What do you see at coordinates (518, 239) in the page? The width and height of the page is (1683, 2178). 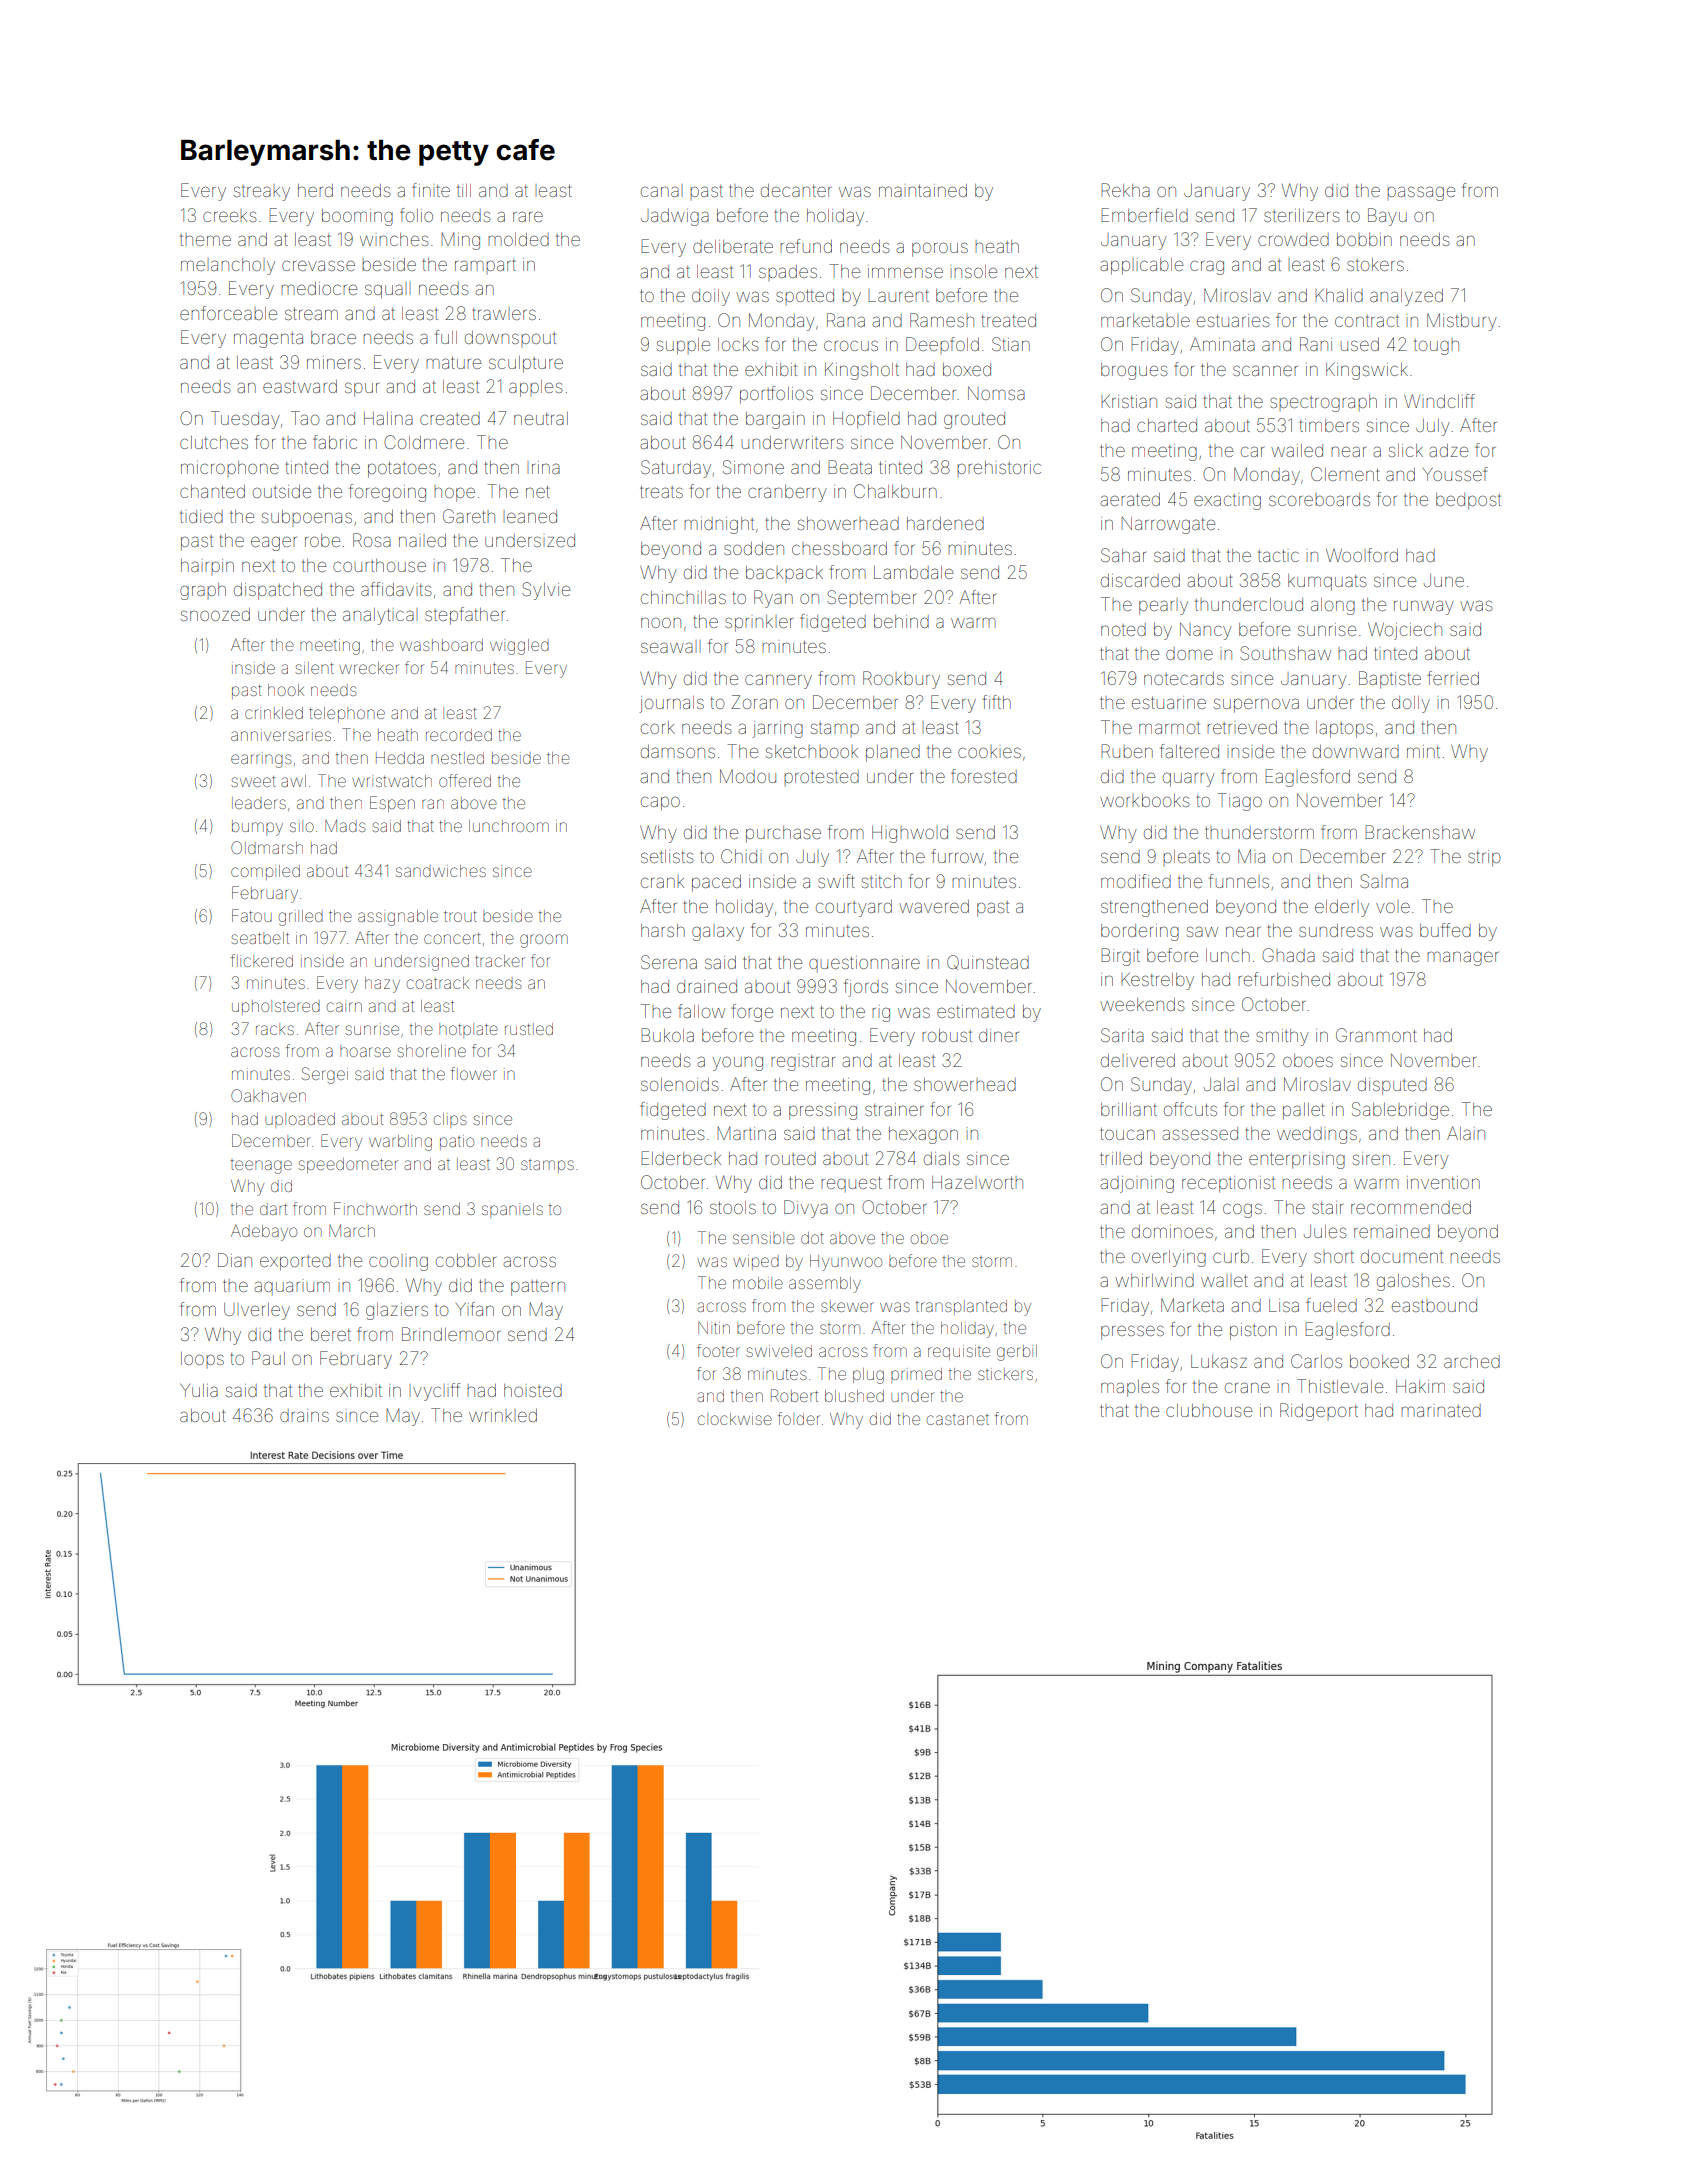 I see `molded` at bounding box center [518, 239].
